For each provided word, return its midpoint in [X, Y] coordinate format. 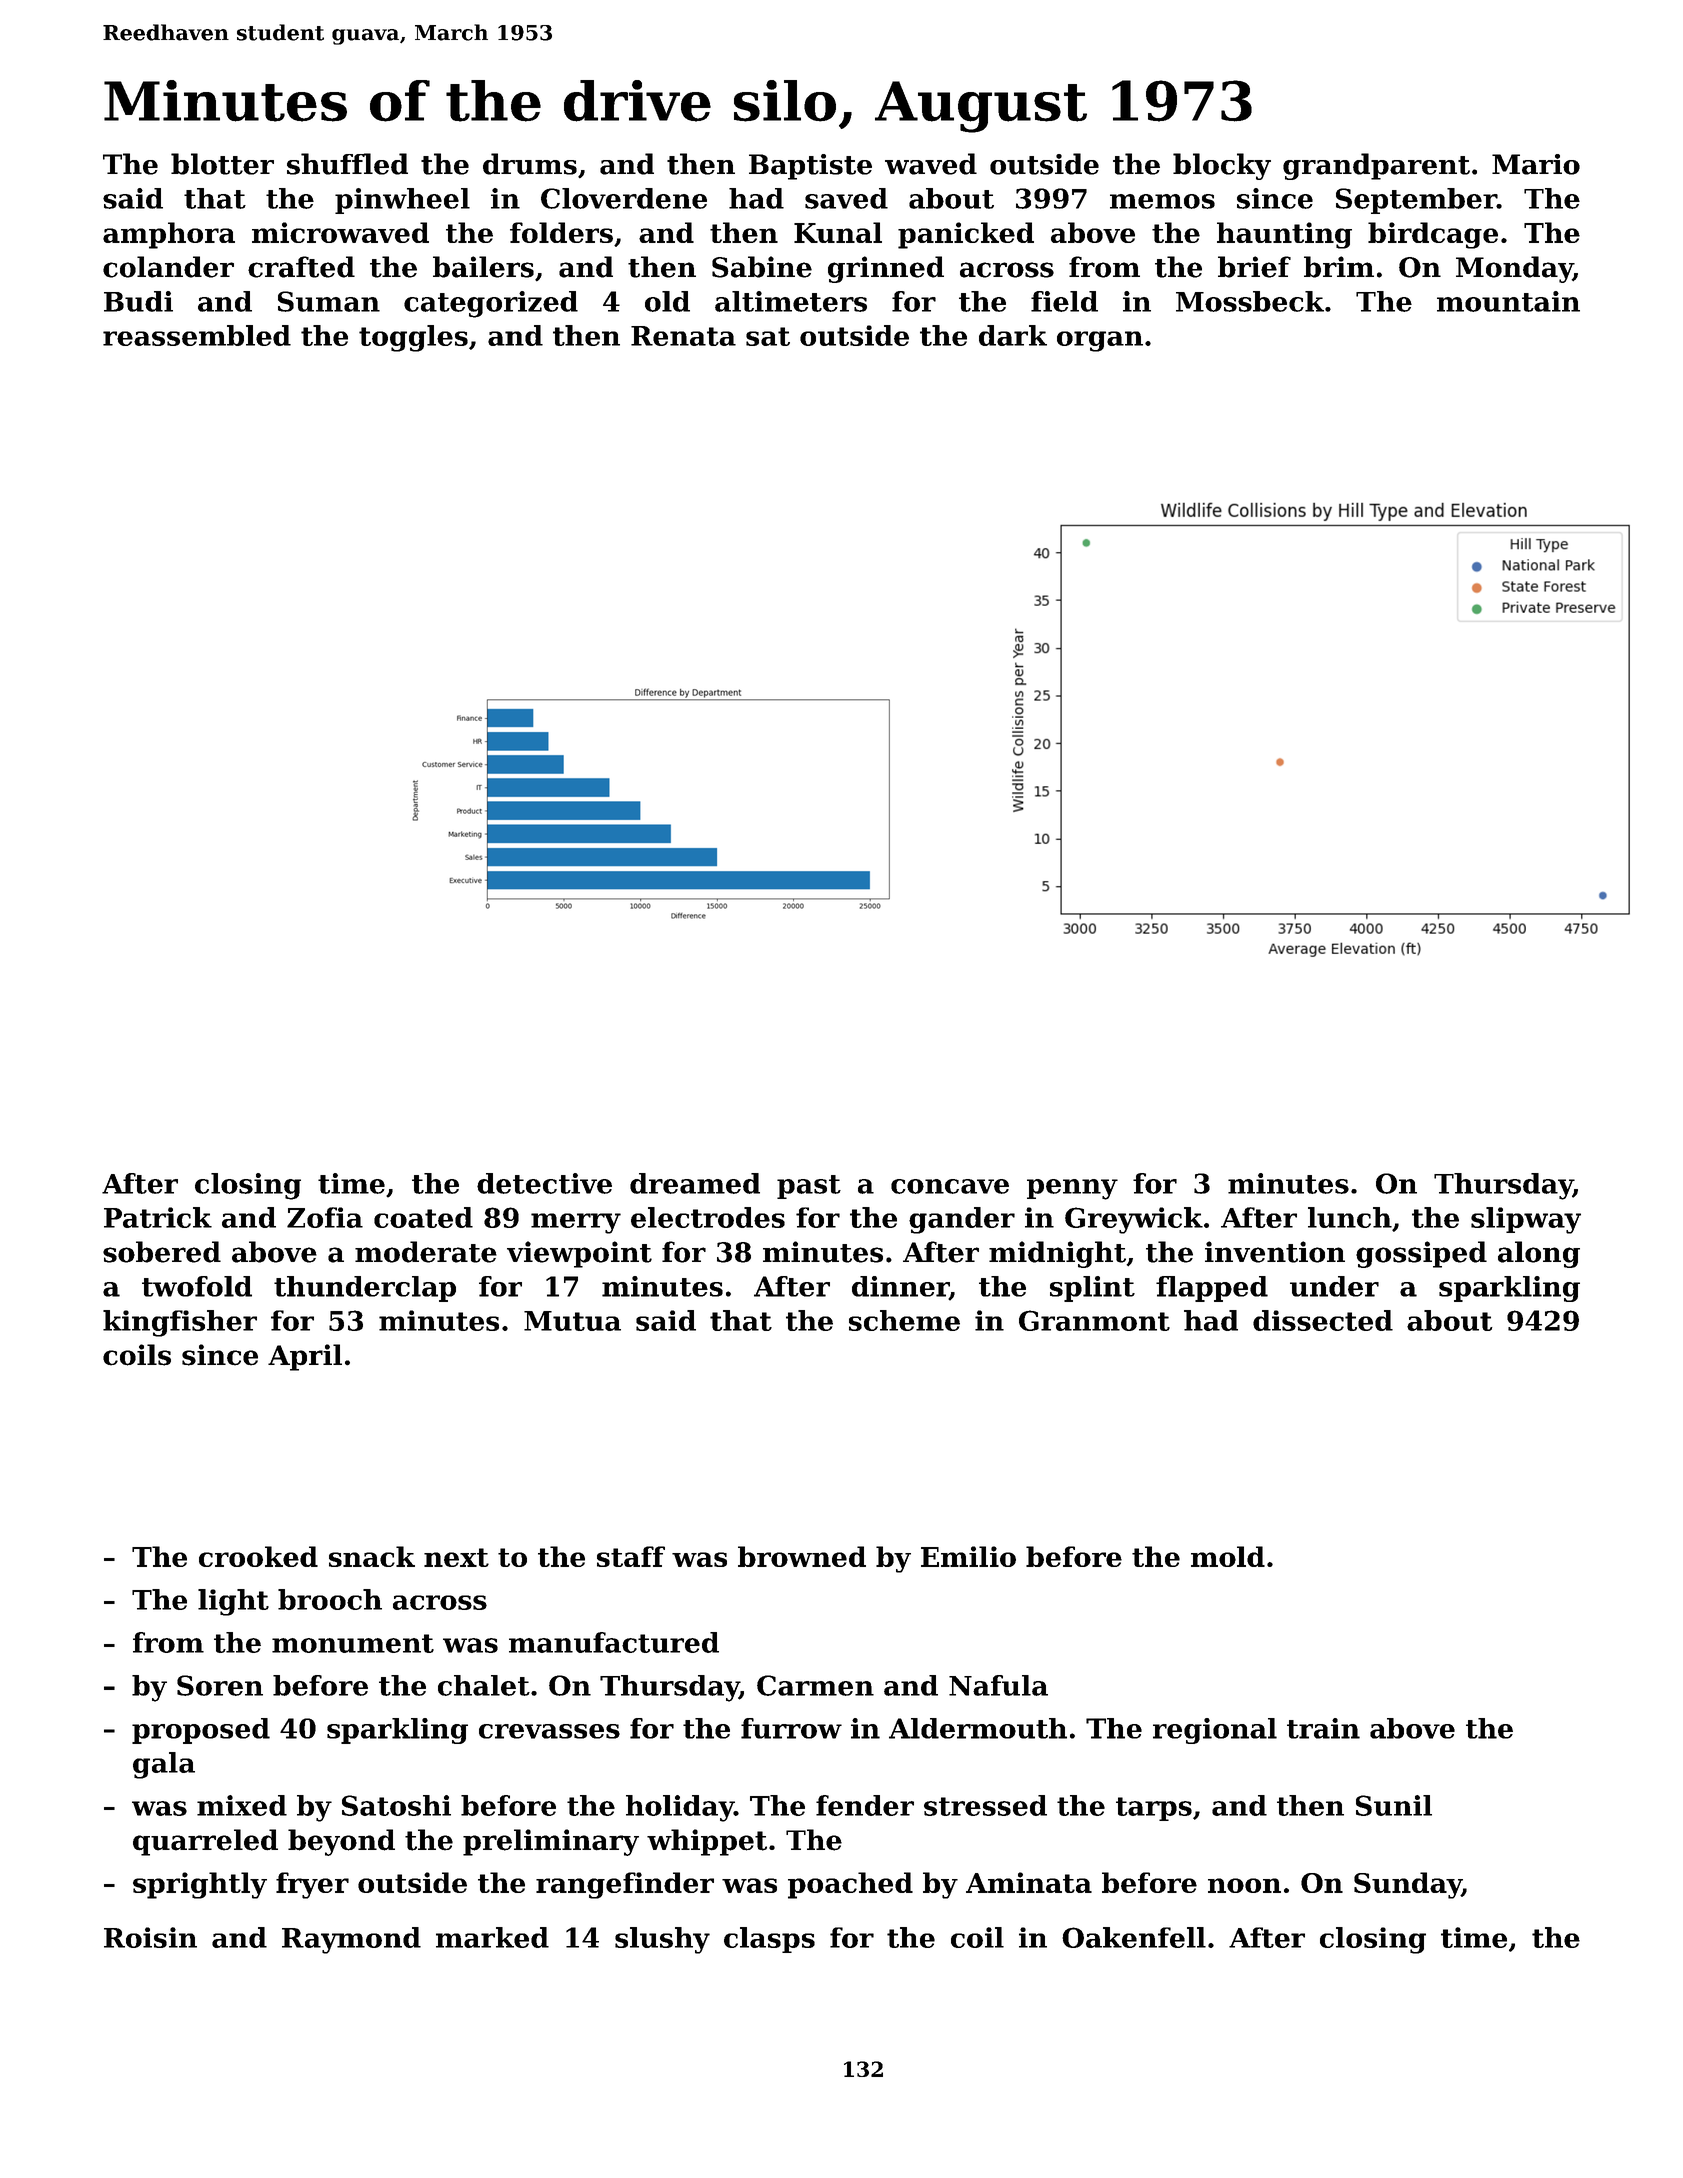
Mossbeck [1250, 301]
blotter [222, 164]
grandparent [1376, 166]
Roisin [150, 1937]
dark [1013, 335]
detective [544, 1183]
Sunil [1394, 1805]
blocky [1222, 166]
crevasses [549, 1731]
